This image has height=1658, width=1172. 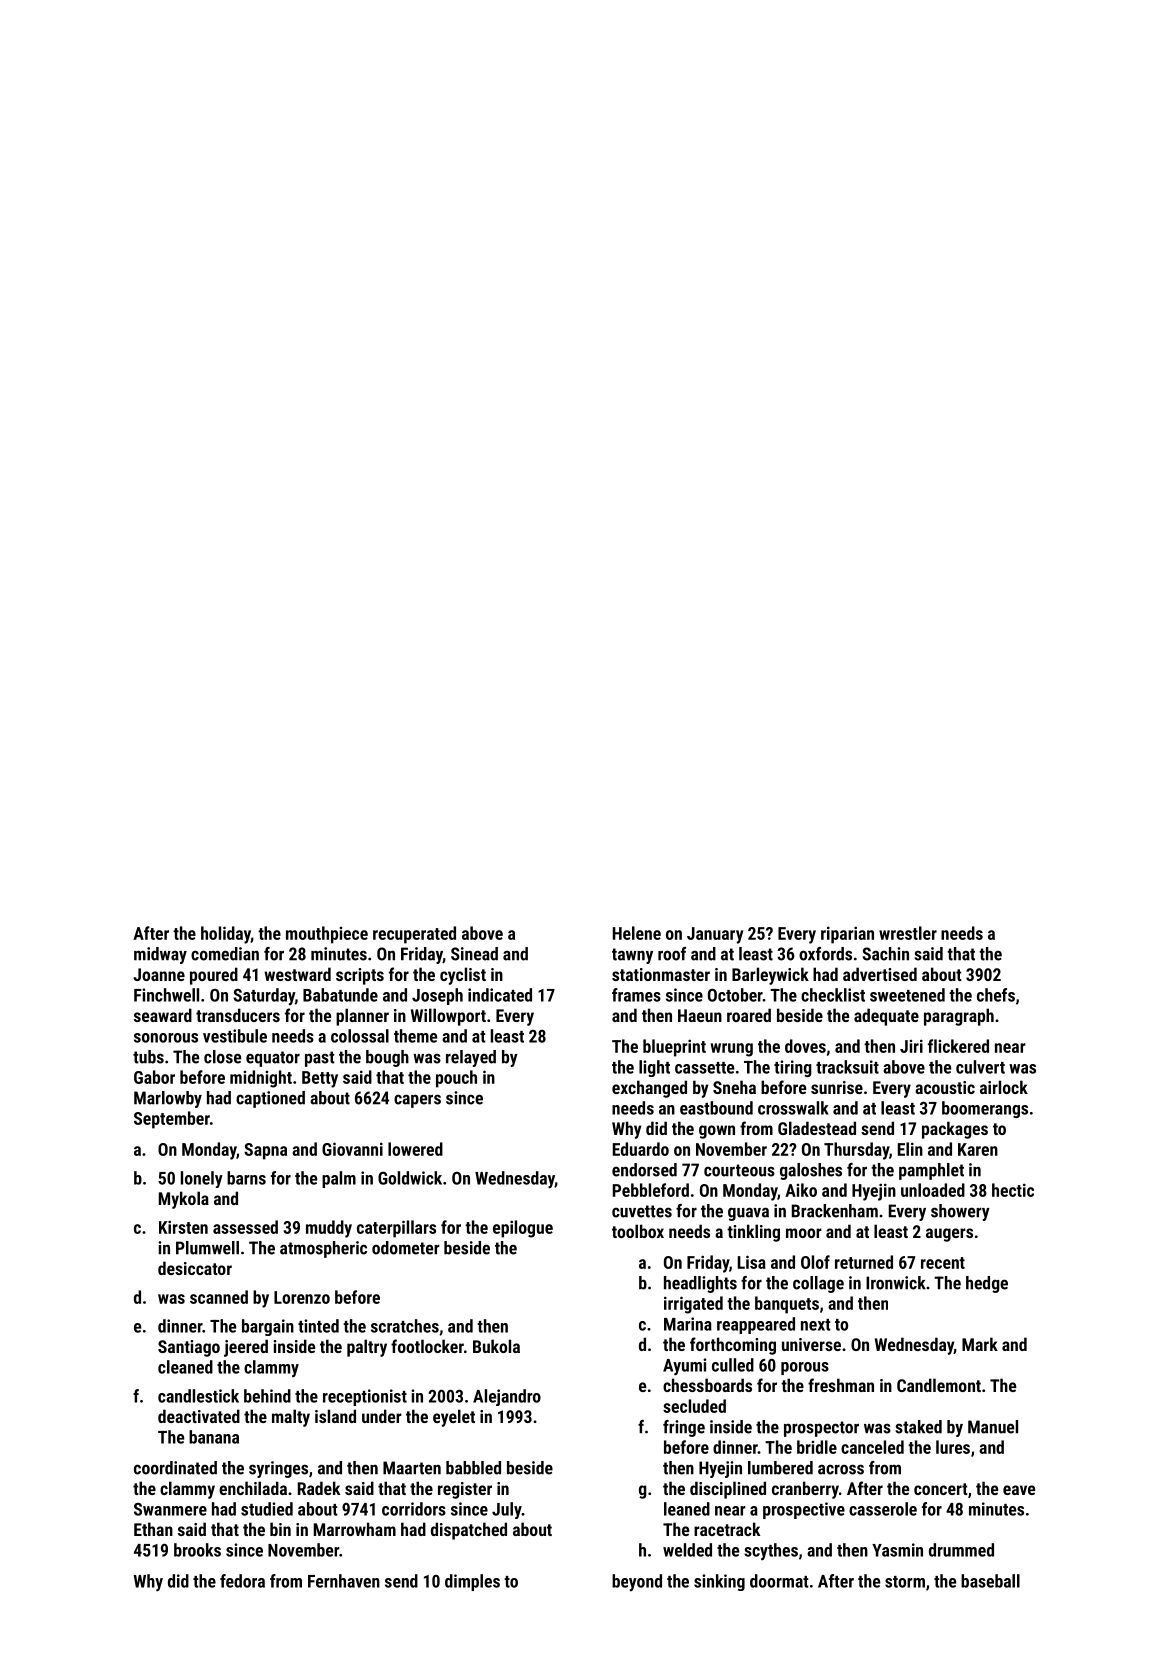 I want to click on Helene, so click(x=637, y=933).
